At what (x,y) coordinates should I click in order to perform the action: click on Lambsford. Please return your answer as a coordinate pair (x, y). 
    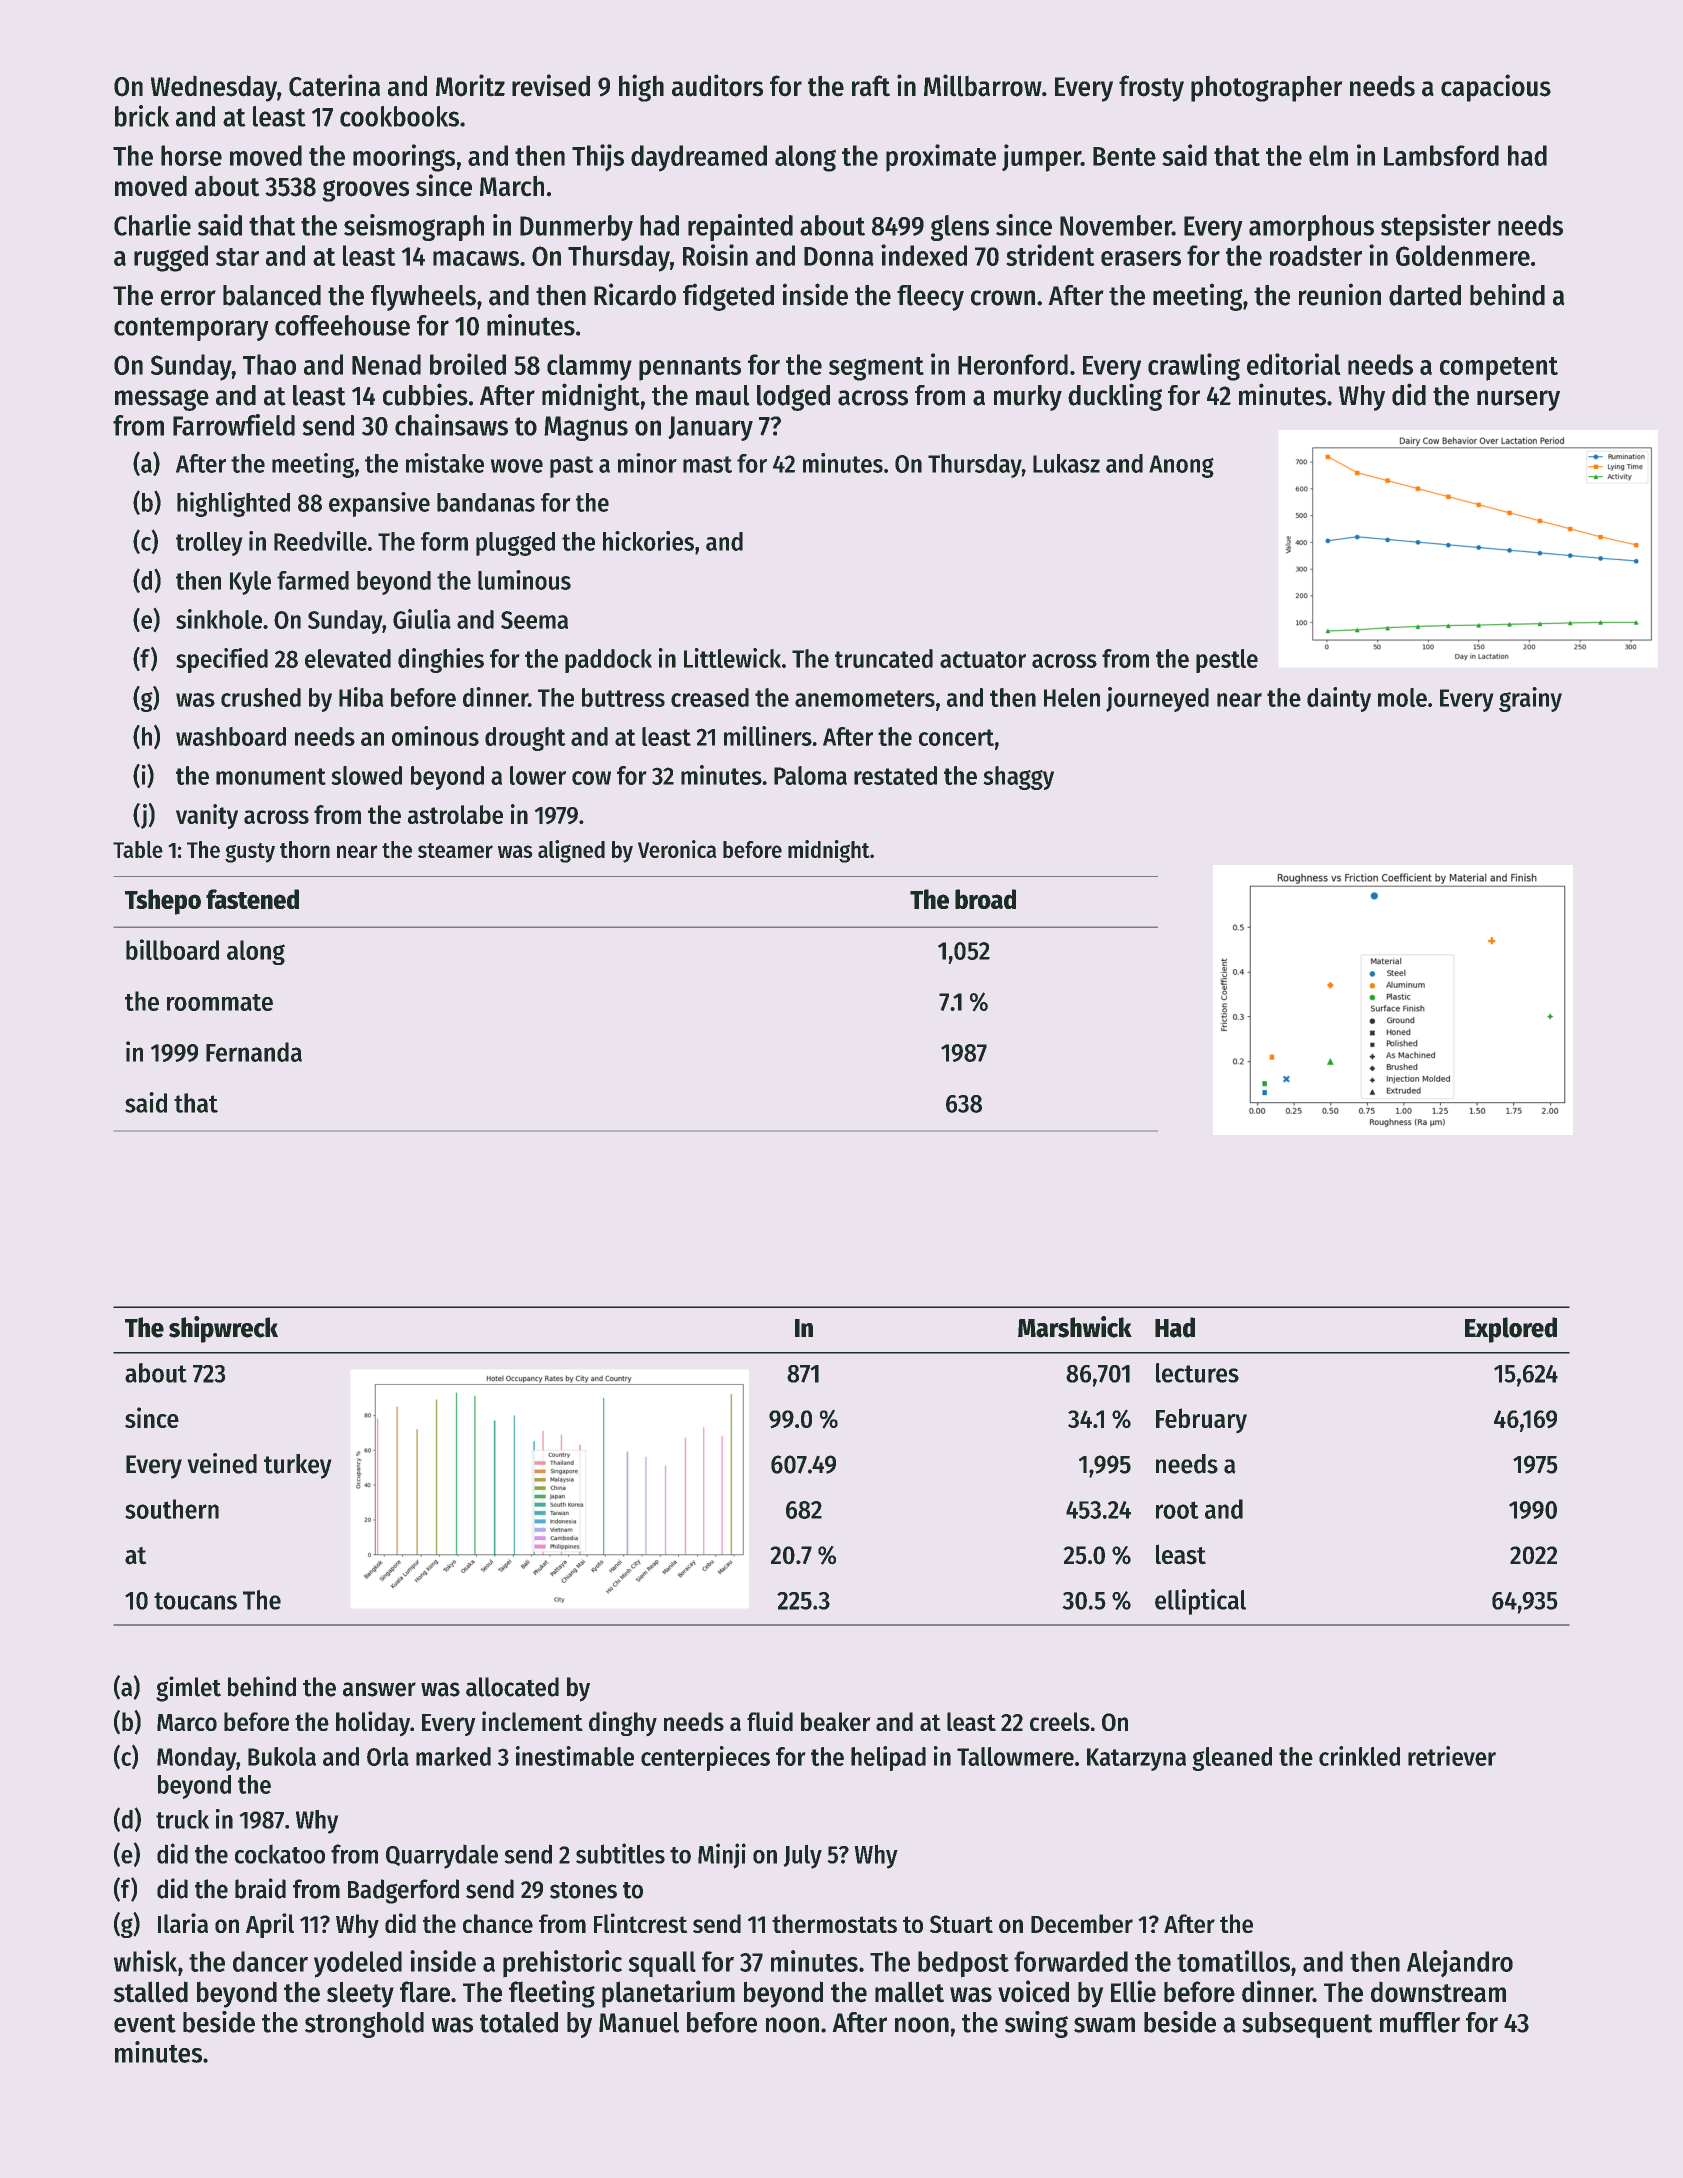
    Looking at the image, I should click on (1441, 155).
